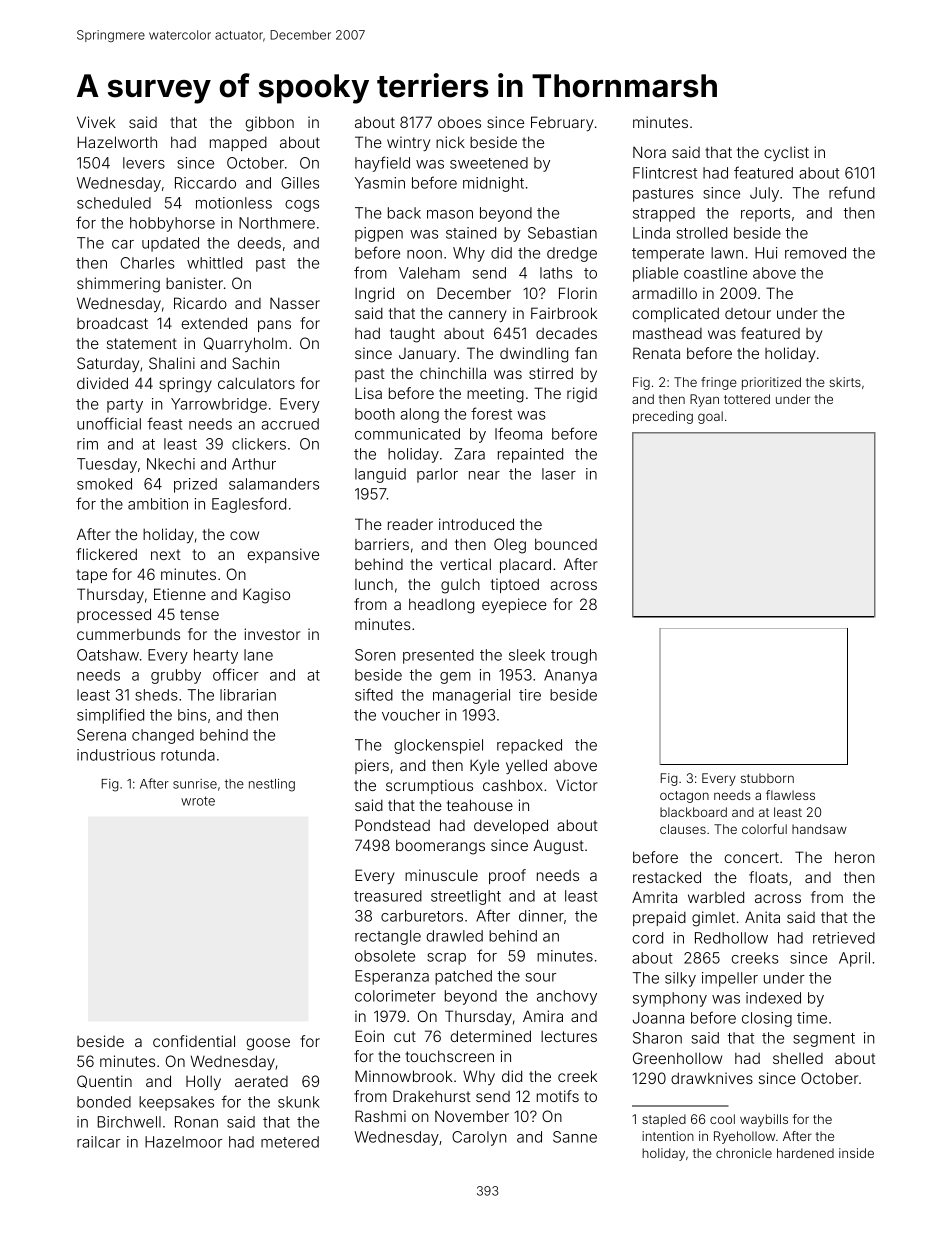 The image size is (952, 1233). I want to click on chronicle, so click(744, 1153).
